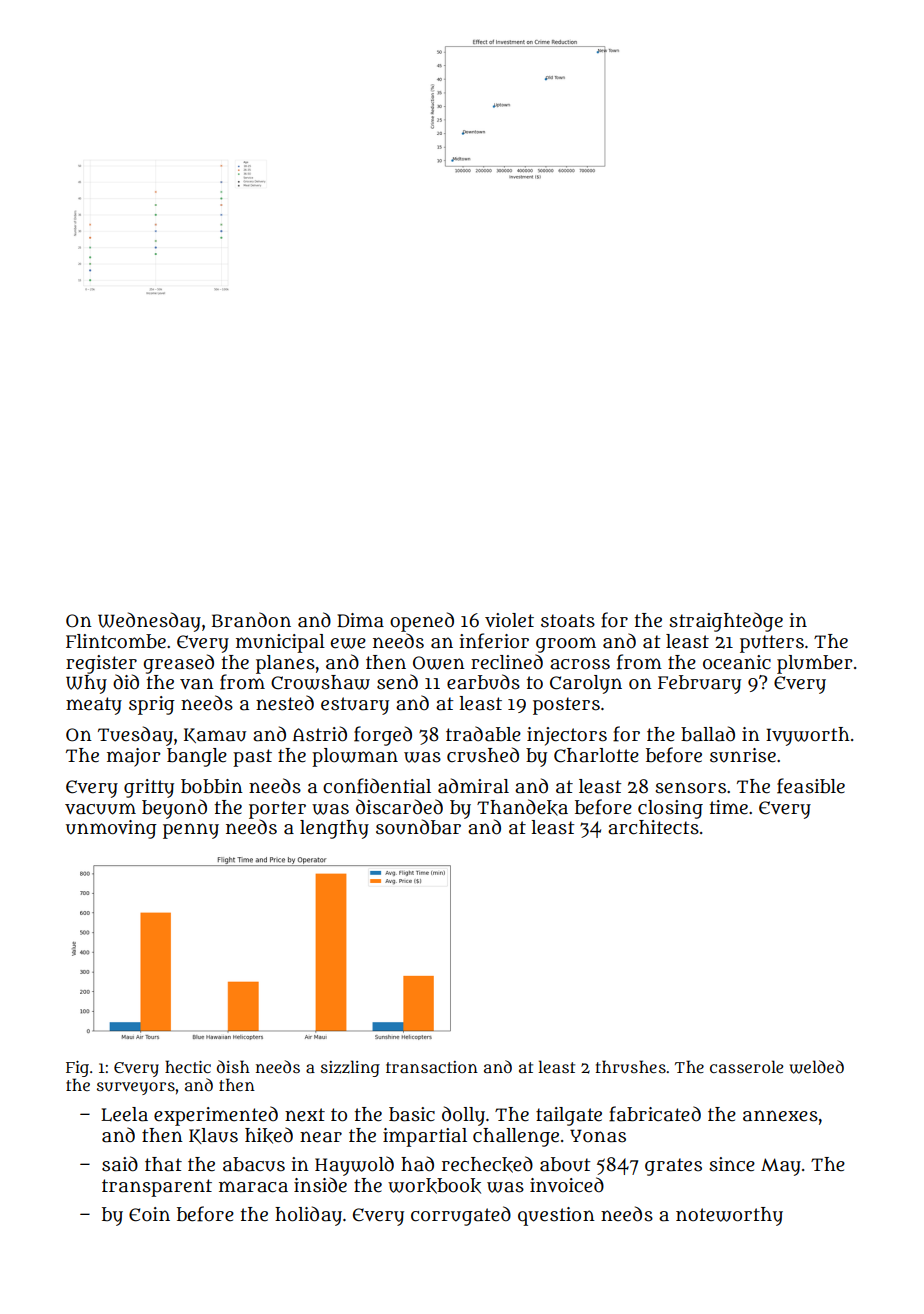 The image size is (924, 1314). I want to click on ballad, so click(708, 734).
